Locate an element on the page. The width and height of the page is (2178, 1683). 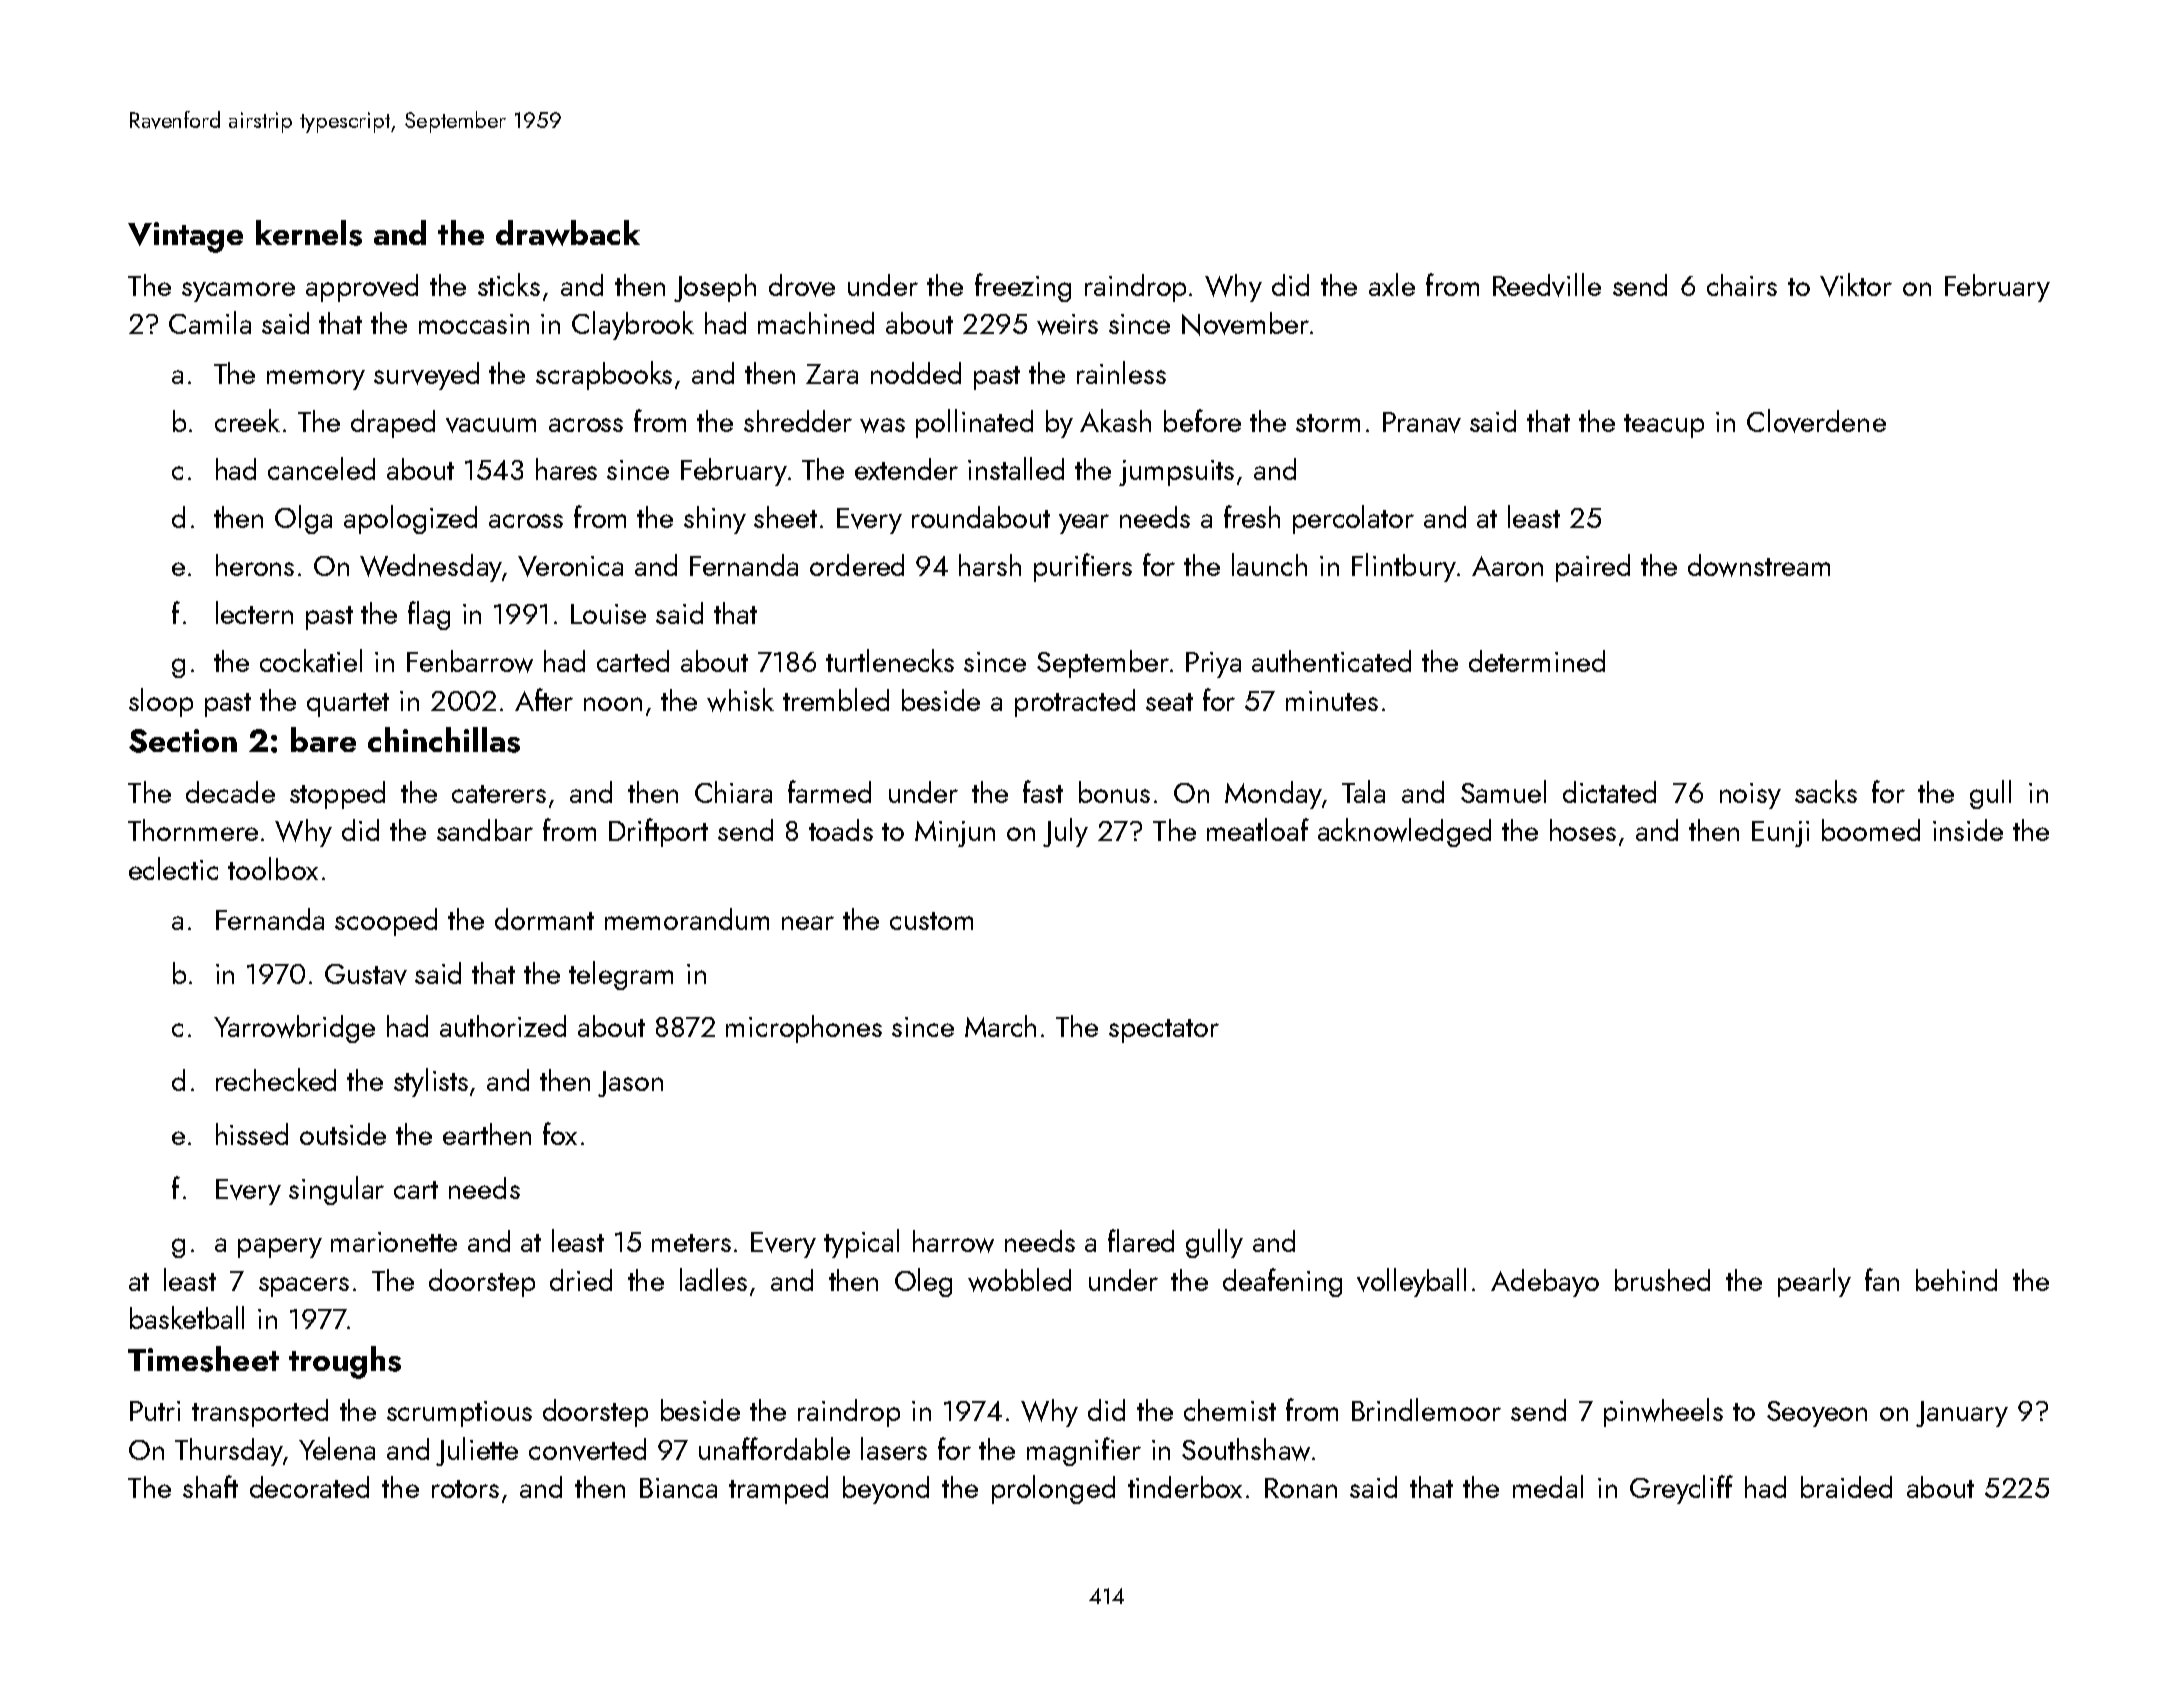
downstream is located at coordinates (1759, 565).
